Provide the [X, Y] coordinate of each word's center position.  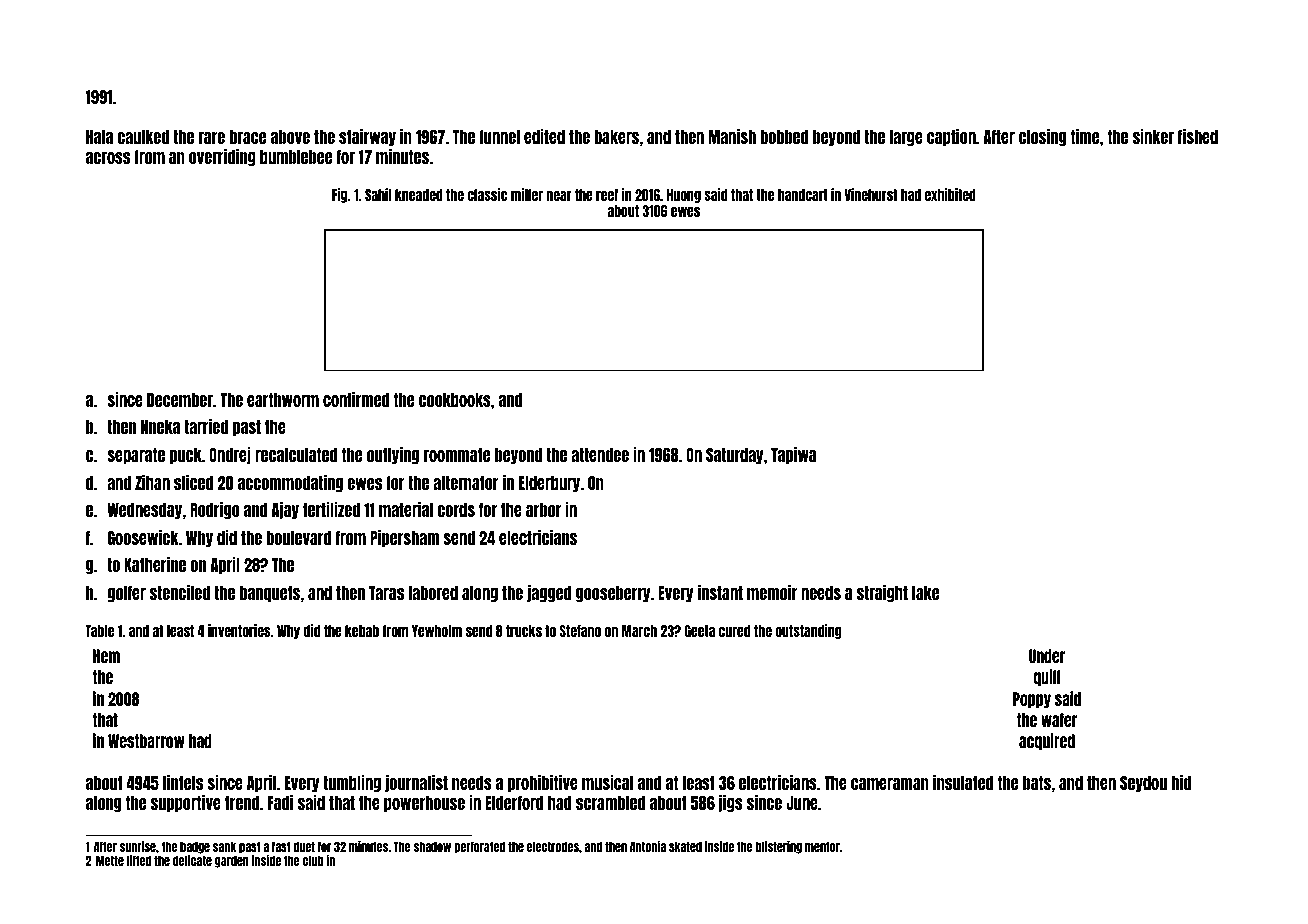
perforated [479, 847]
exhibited [950, 194]
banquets [270, 594]
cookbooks [455, 400]
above [290, 137]
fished [1198, 136]
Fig [339, 195]
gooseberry [613, 594]
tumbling [352, 783]
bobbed [784, 137]
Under [1047, 656]
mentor [822, 846]
